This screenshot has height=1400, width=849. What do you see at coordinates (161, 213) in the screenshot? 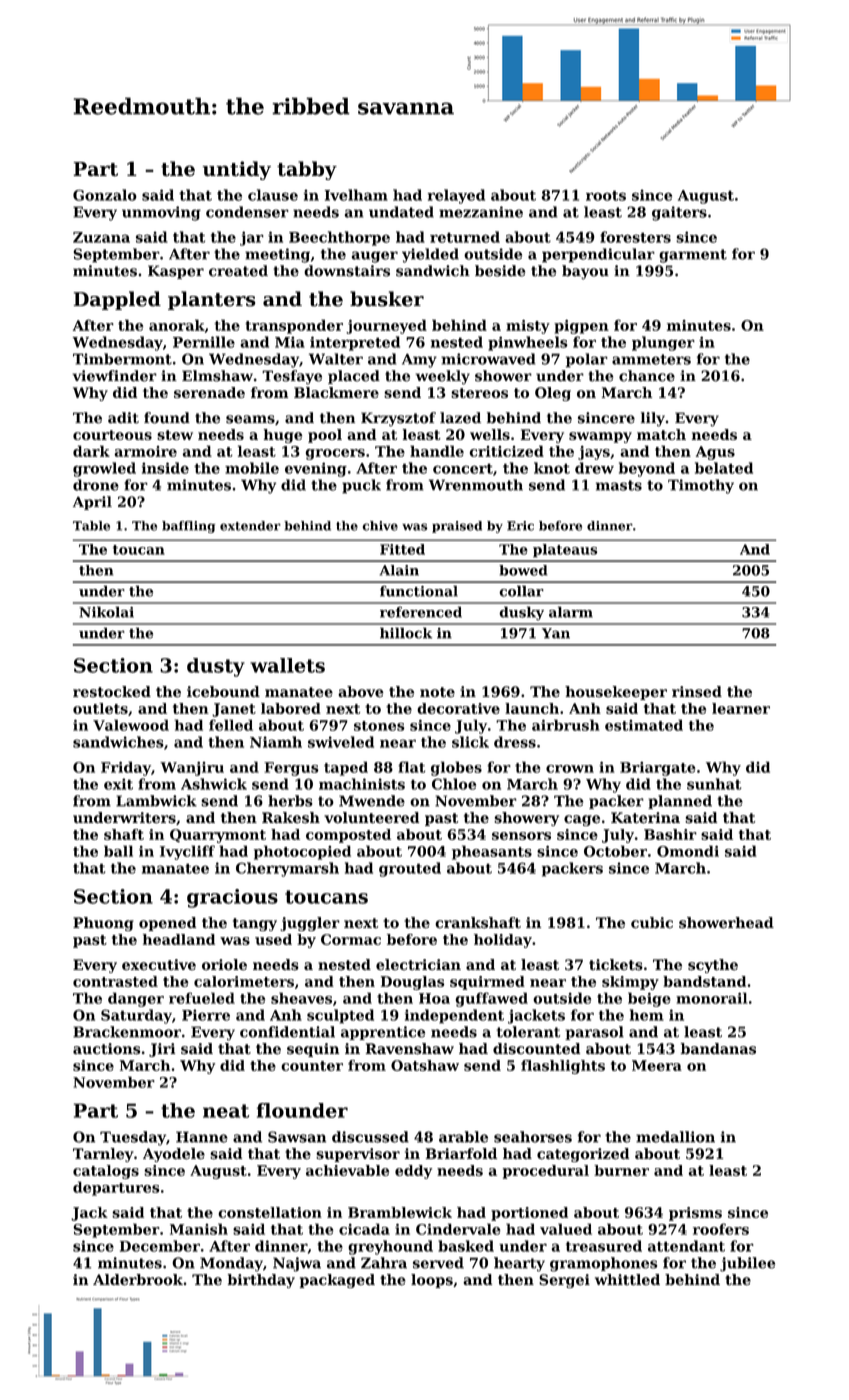
I see `unmoving` at bounding box center [161, 213].
